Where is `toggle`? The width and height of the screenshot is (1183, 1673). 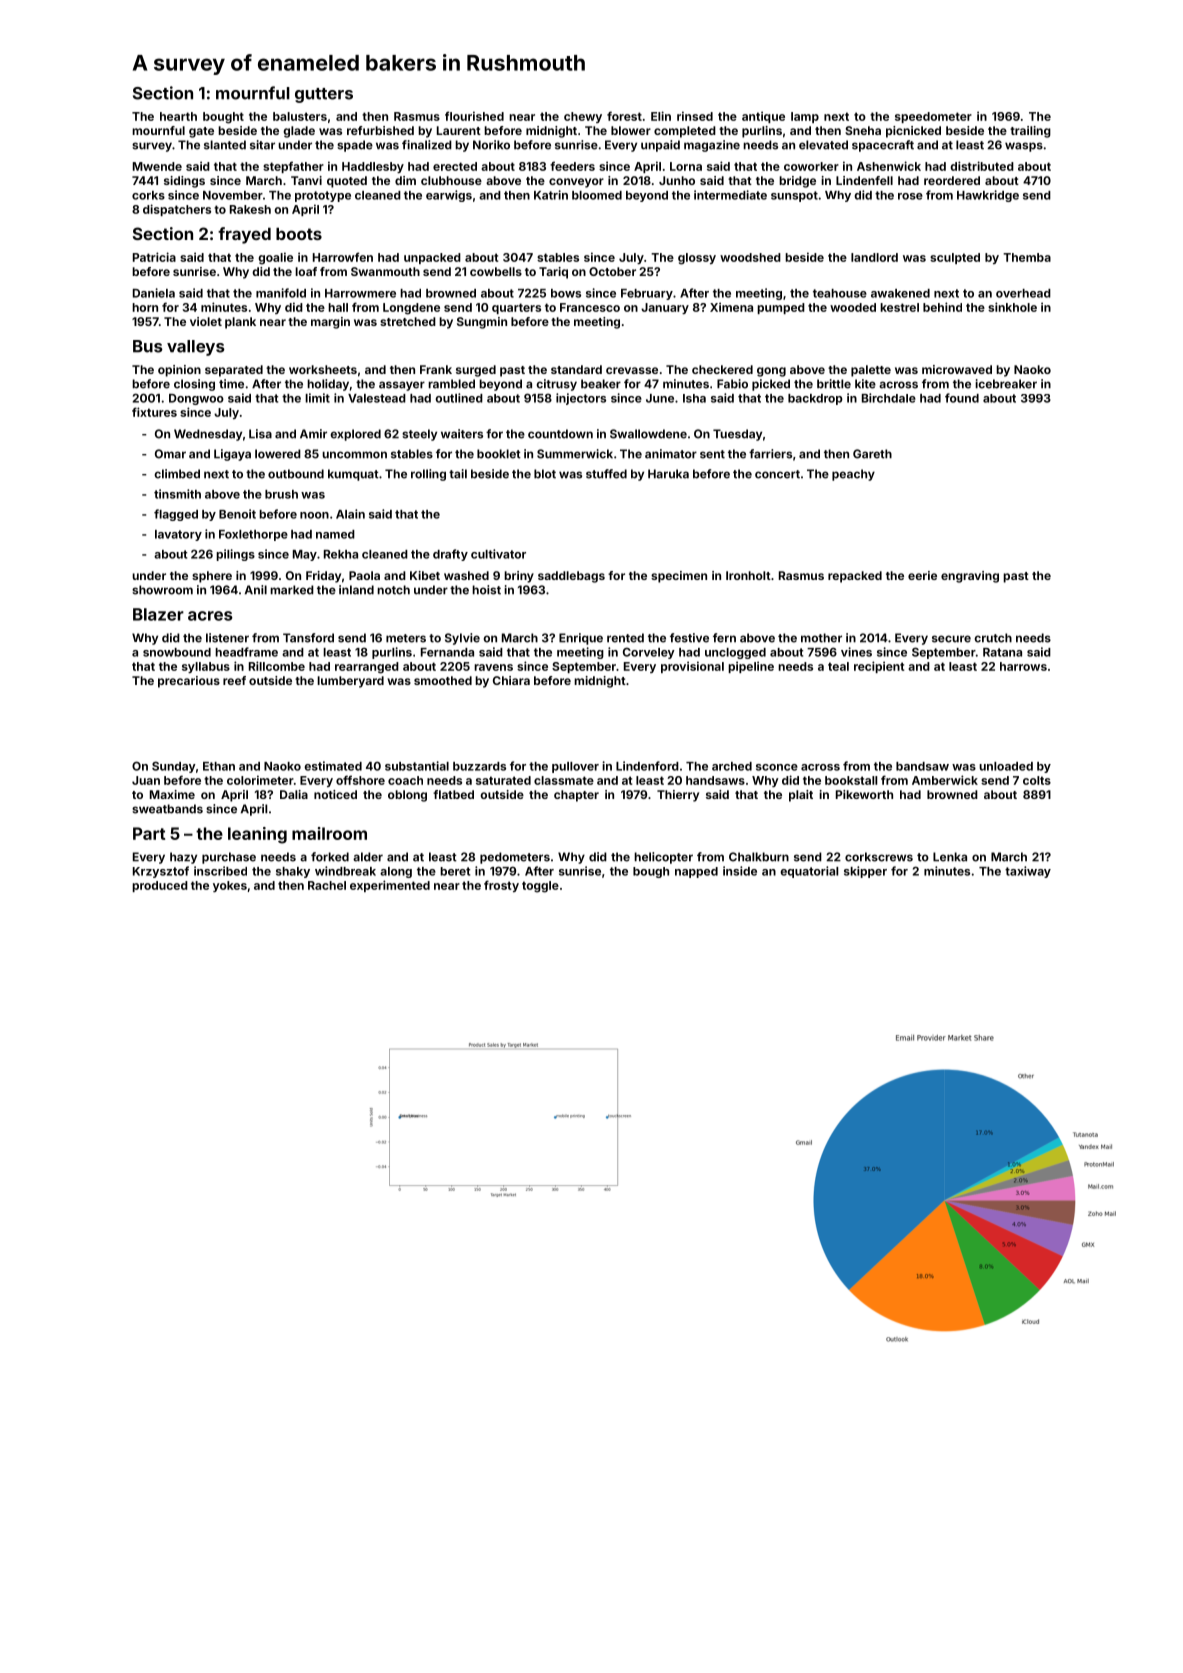
toggle is located at coordinates (540, 887).
